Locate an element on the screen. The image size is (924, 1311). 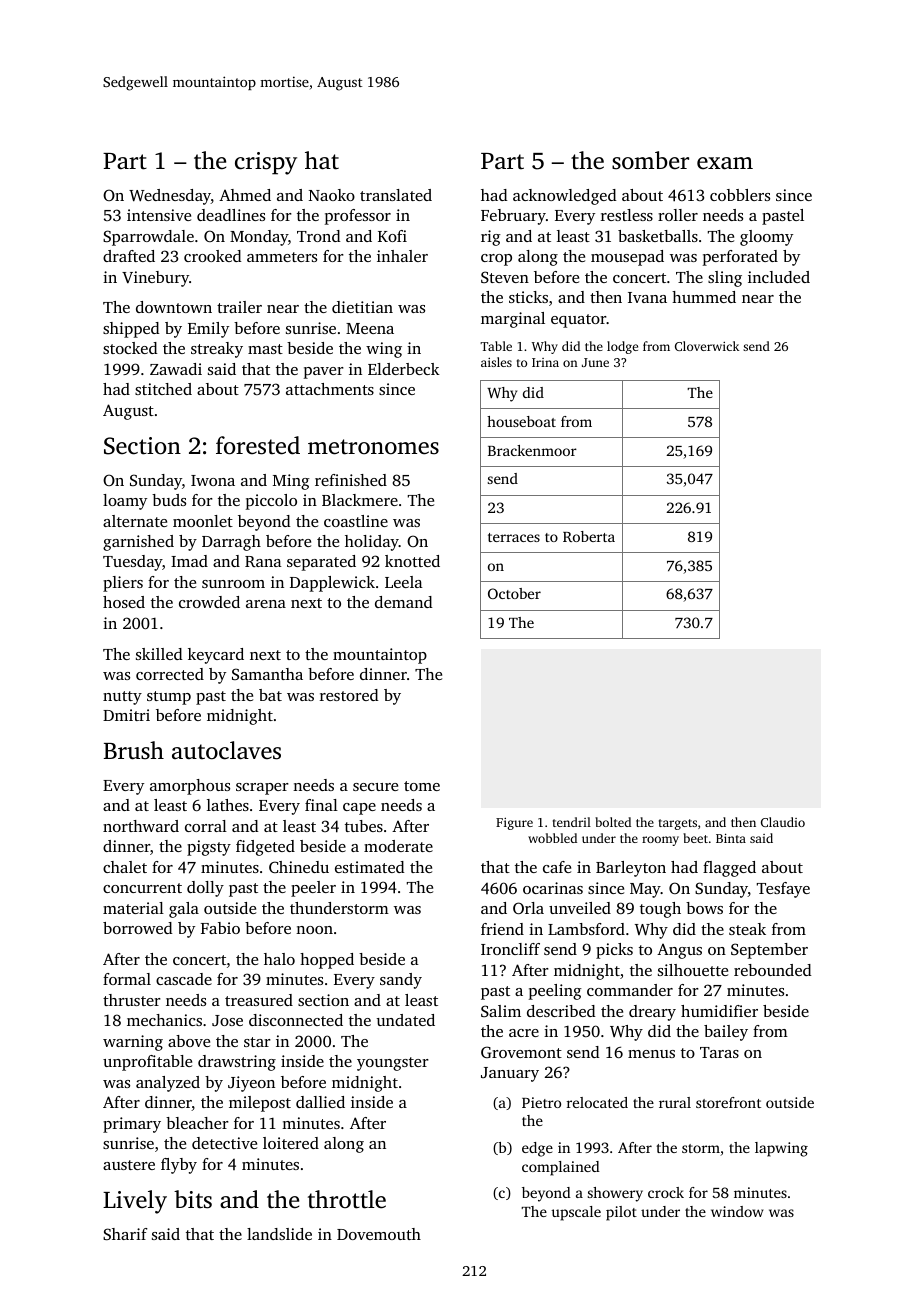
Roberta is located at coordinates (589, 536).
